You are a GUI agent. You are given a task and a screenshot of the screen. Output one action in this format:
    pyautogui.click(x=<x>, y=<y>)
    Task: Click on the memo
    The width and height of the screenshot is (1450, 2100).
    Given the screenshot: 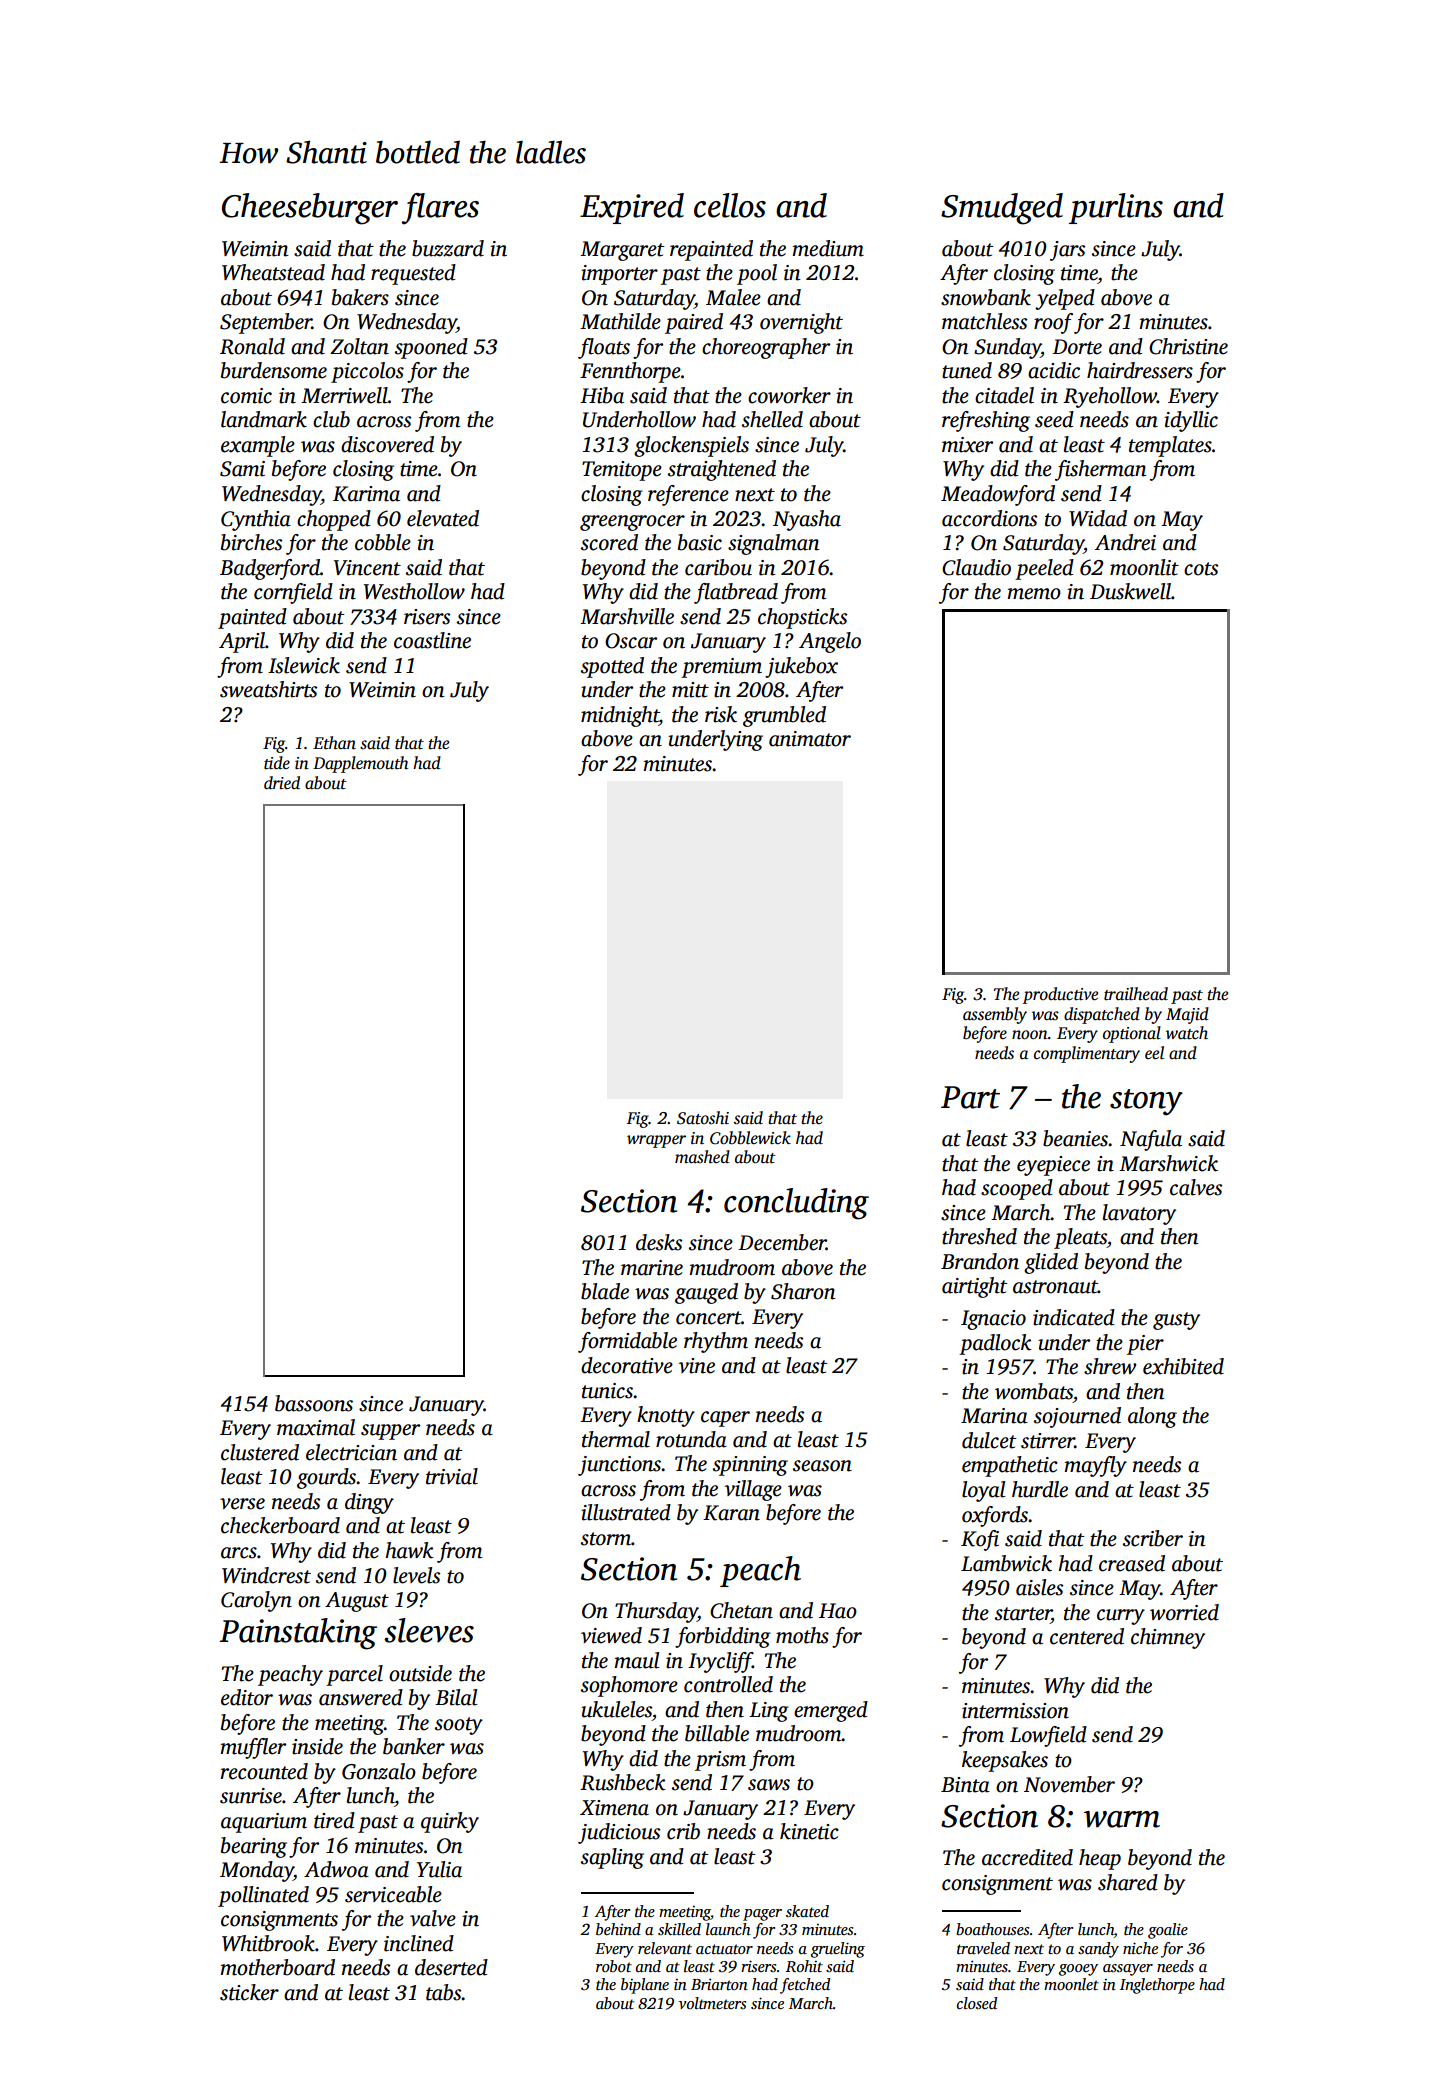 What is the action you would take?
    pyautogui.click(x=1034, y=594)
